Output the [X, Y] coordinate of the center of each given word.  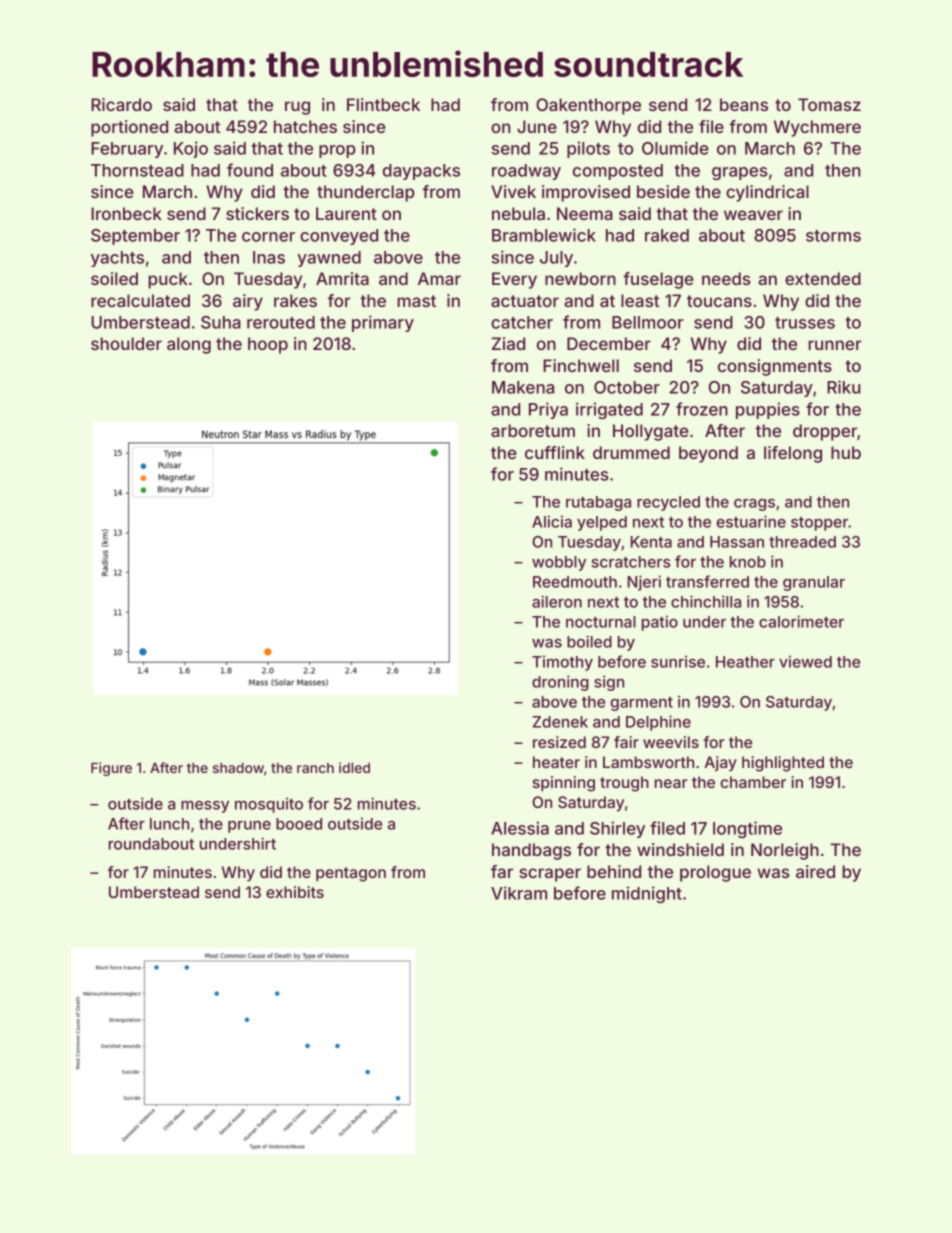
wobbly [559, 563]
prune [249, 827]
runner [835, 345]
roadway [526, 172]
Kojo [191, 149]
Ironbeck [126, 213]
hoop [268, 345]
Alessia [520, 828]
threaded [802, 542]
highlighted [783, 764]
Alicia [552, 521]
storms [833, 236]
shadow [238, 768]
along [189, 345]
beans [744, 104]
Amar [439, 278]
